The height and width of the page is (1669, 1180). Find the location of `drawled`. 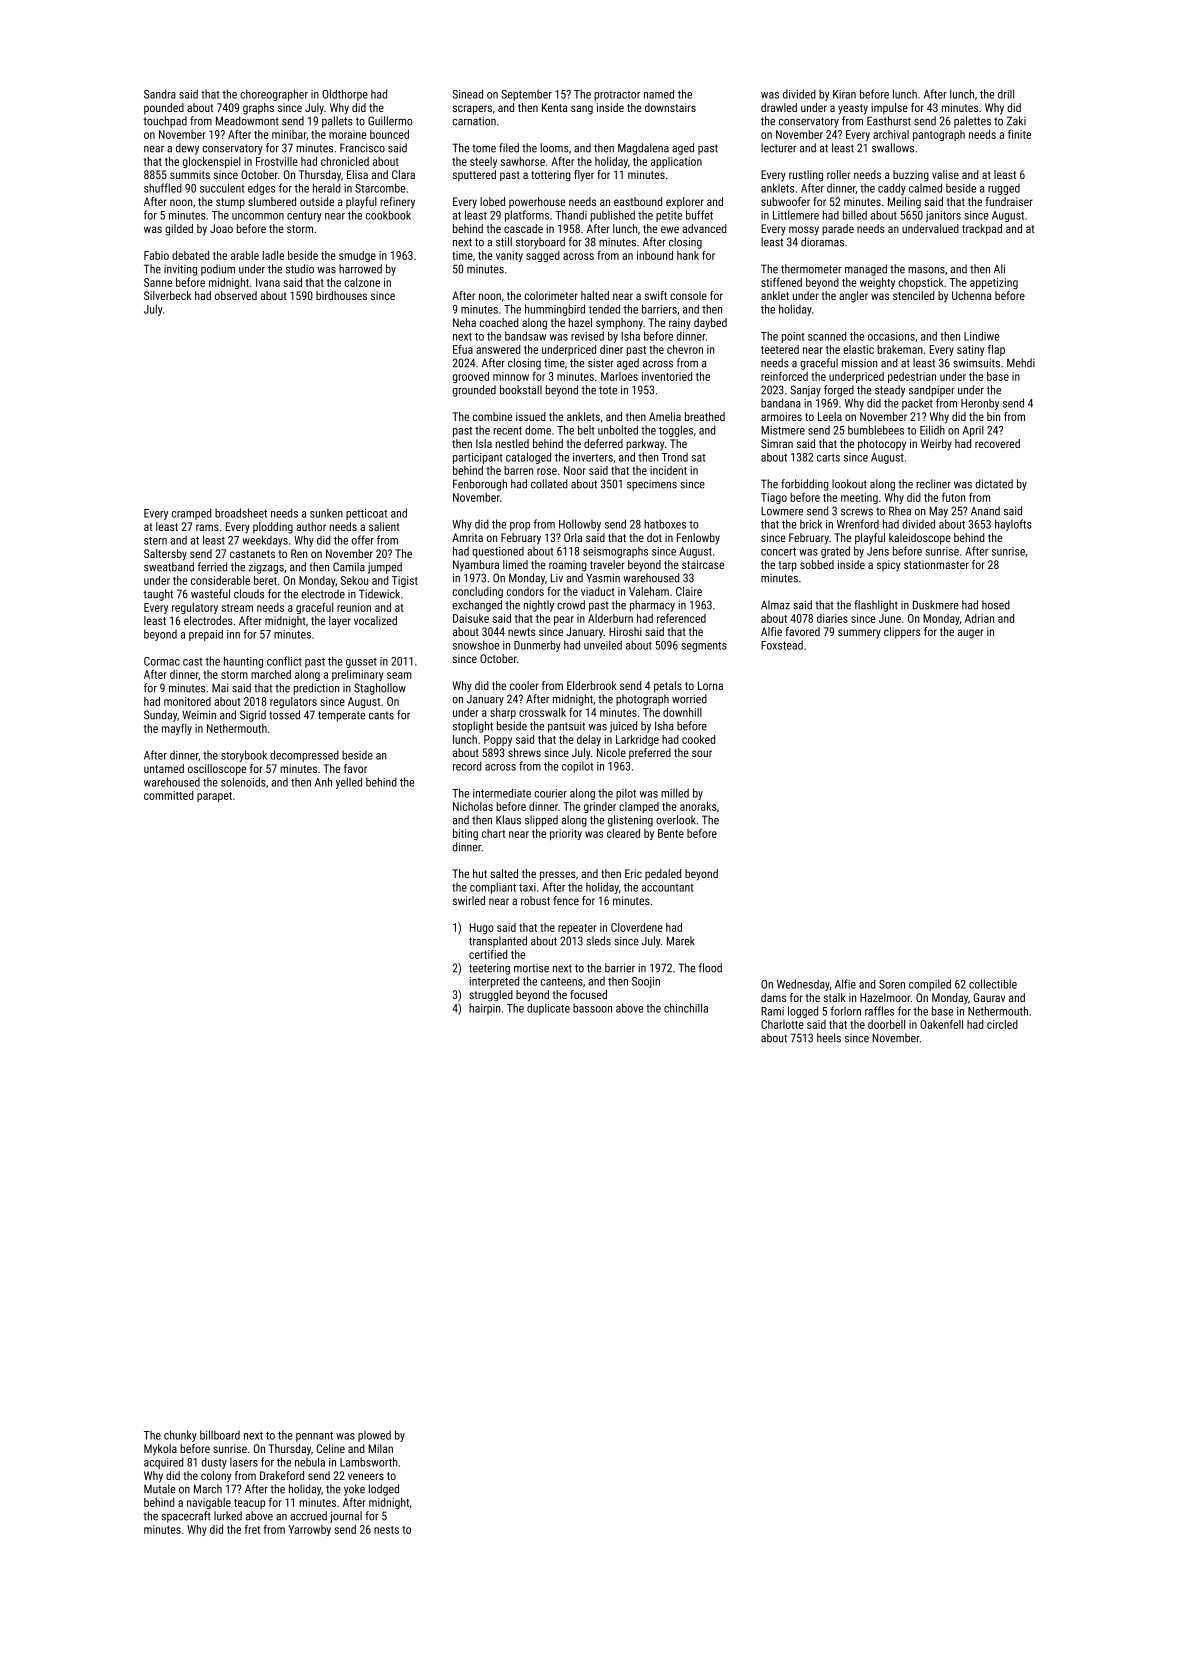

drawled is located at coordinates (779, 107).
